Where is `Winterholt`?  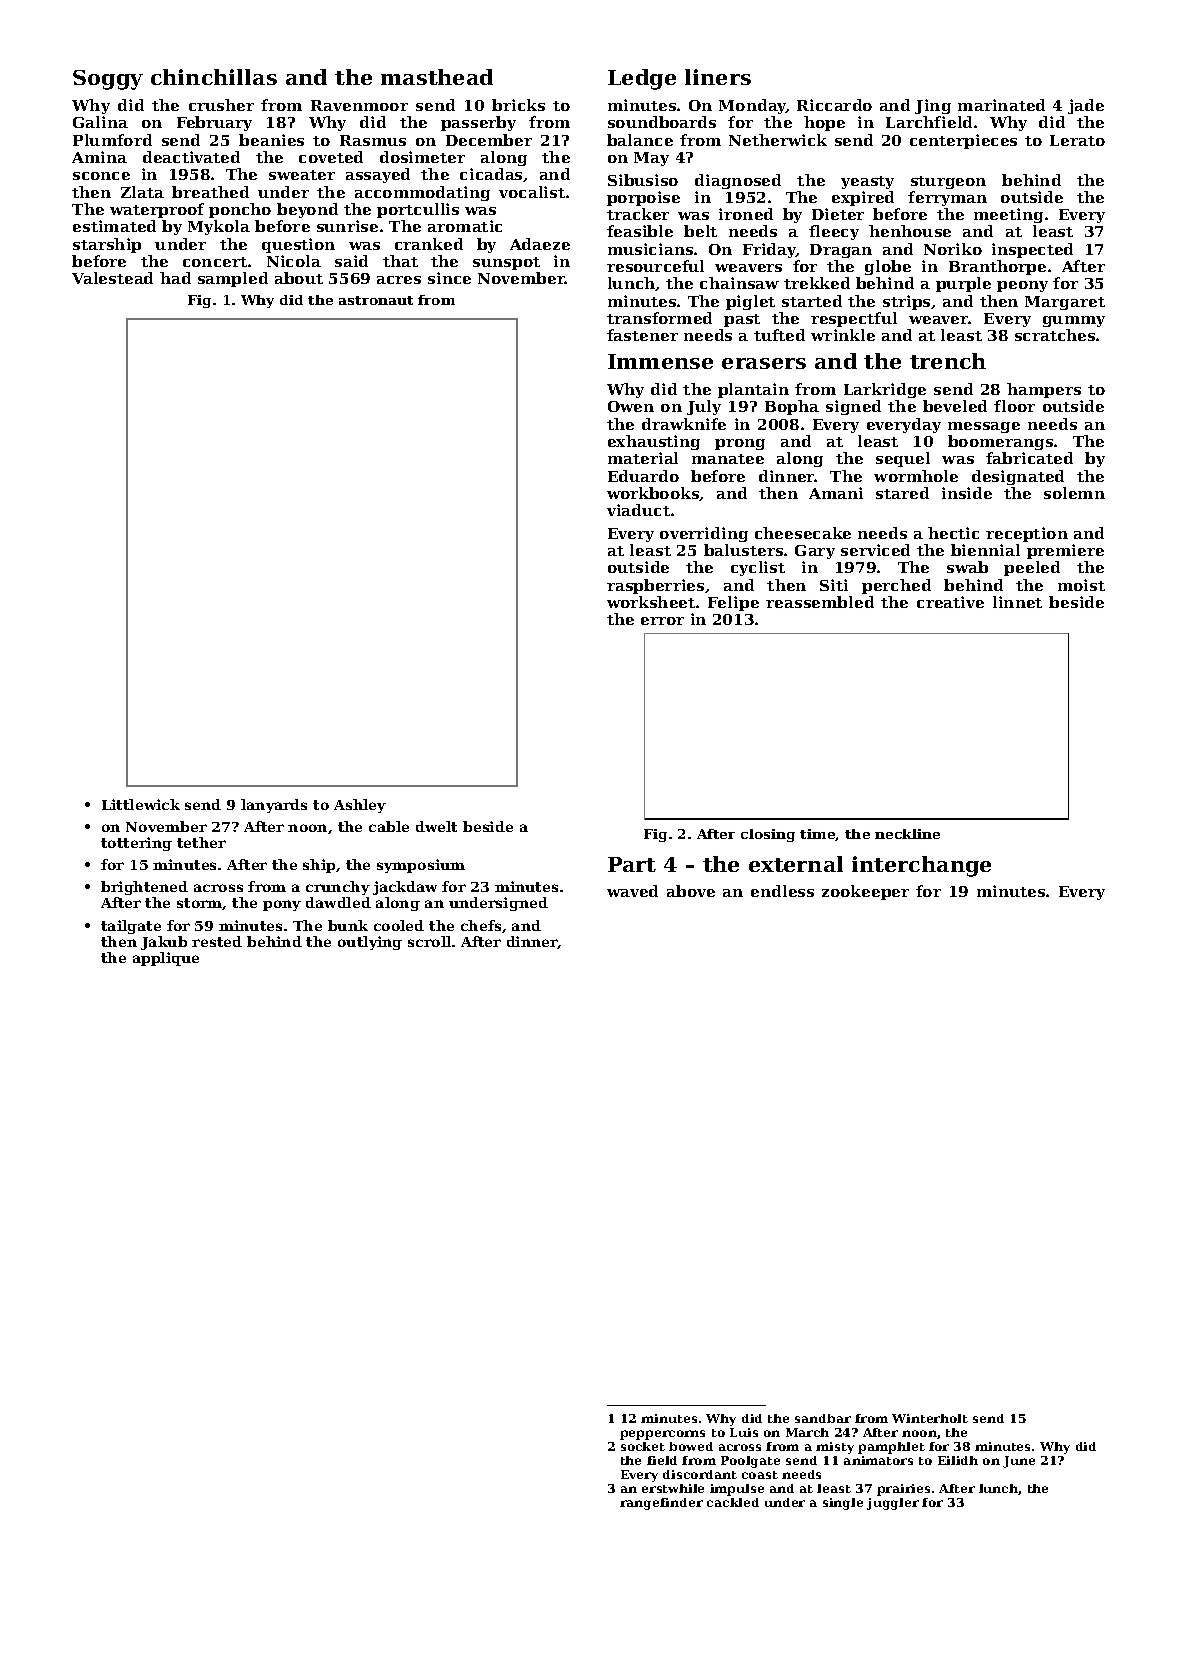
Winterholt is located at coordinates (930, 1418).
